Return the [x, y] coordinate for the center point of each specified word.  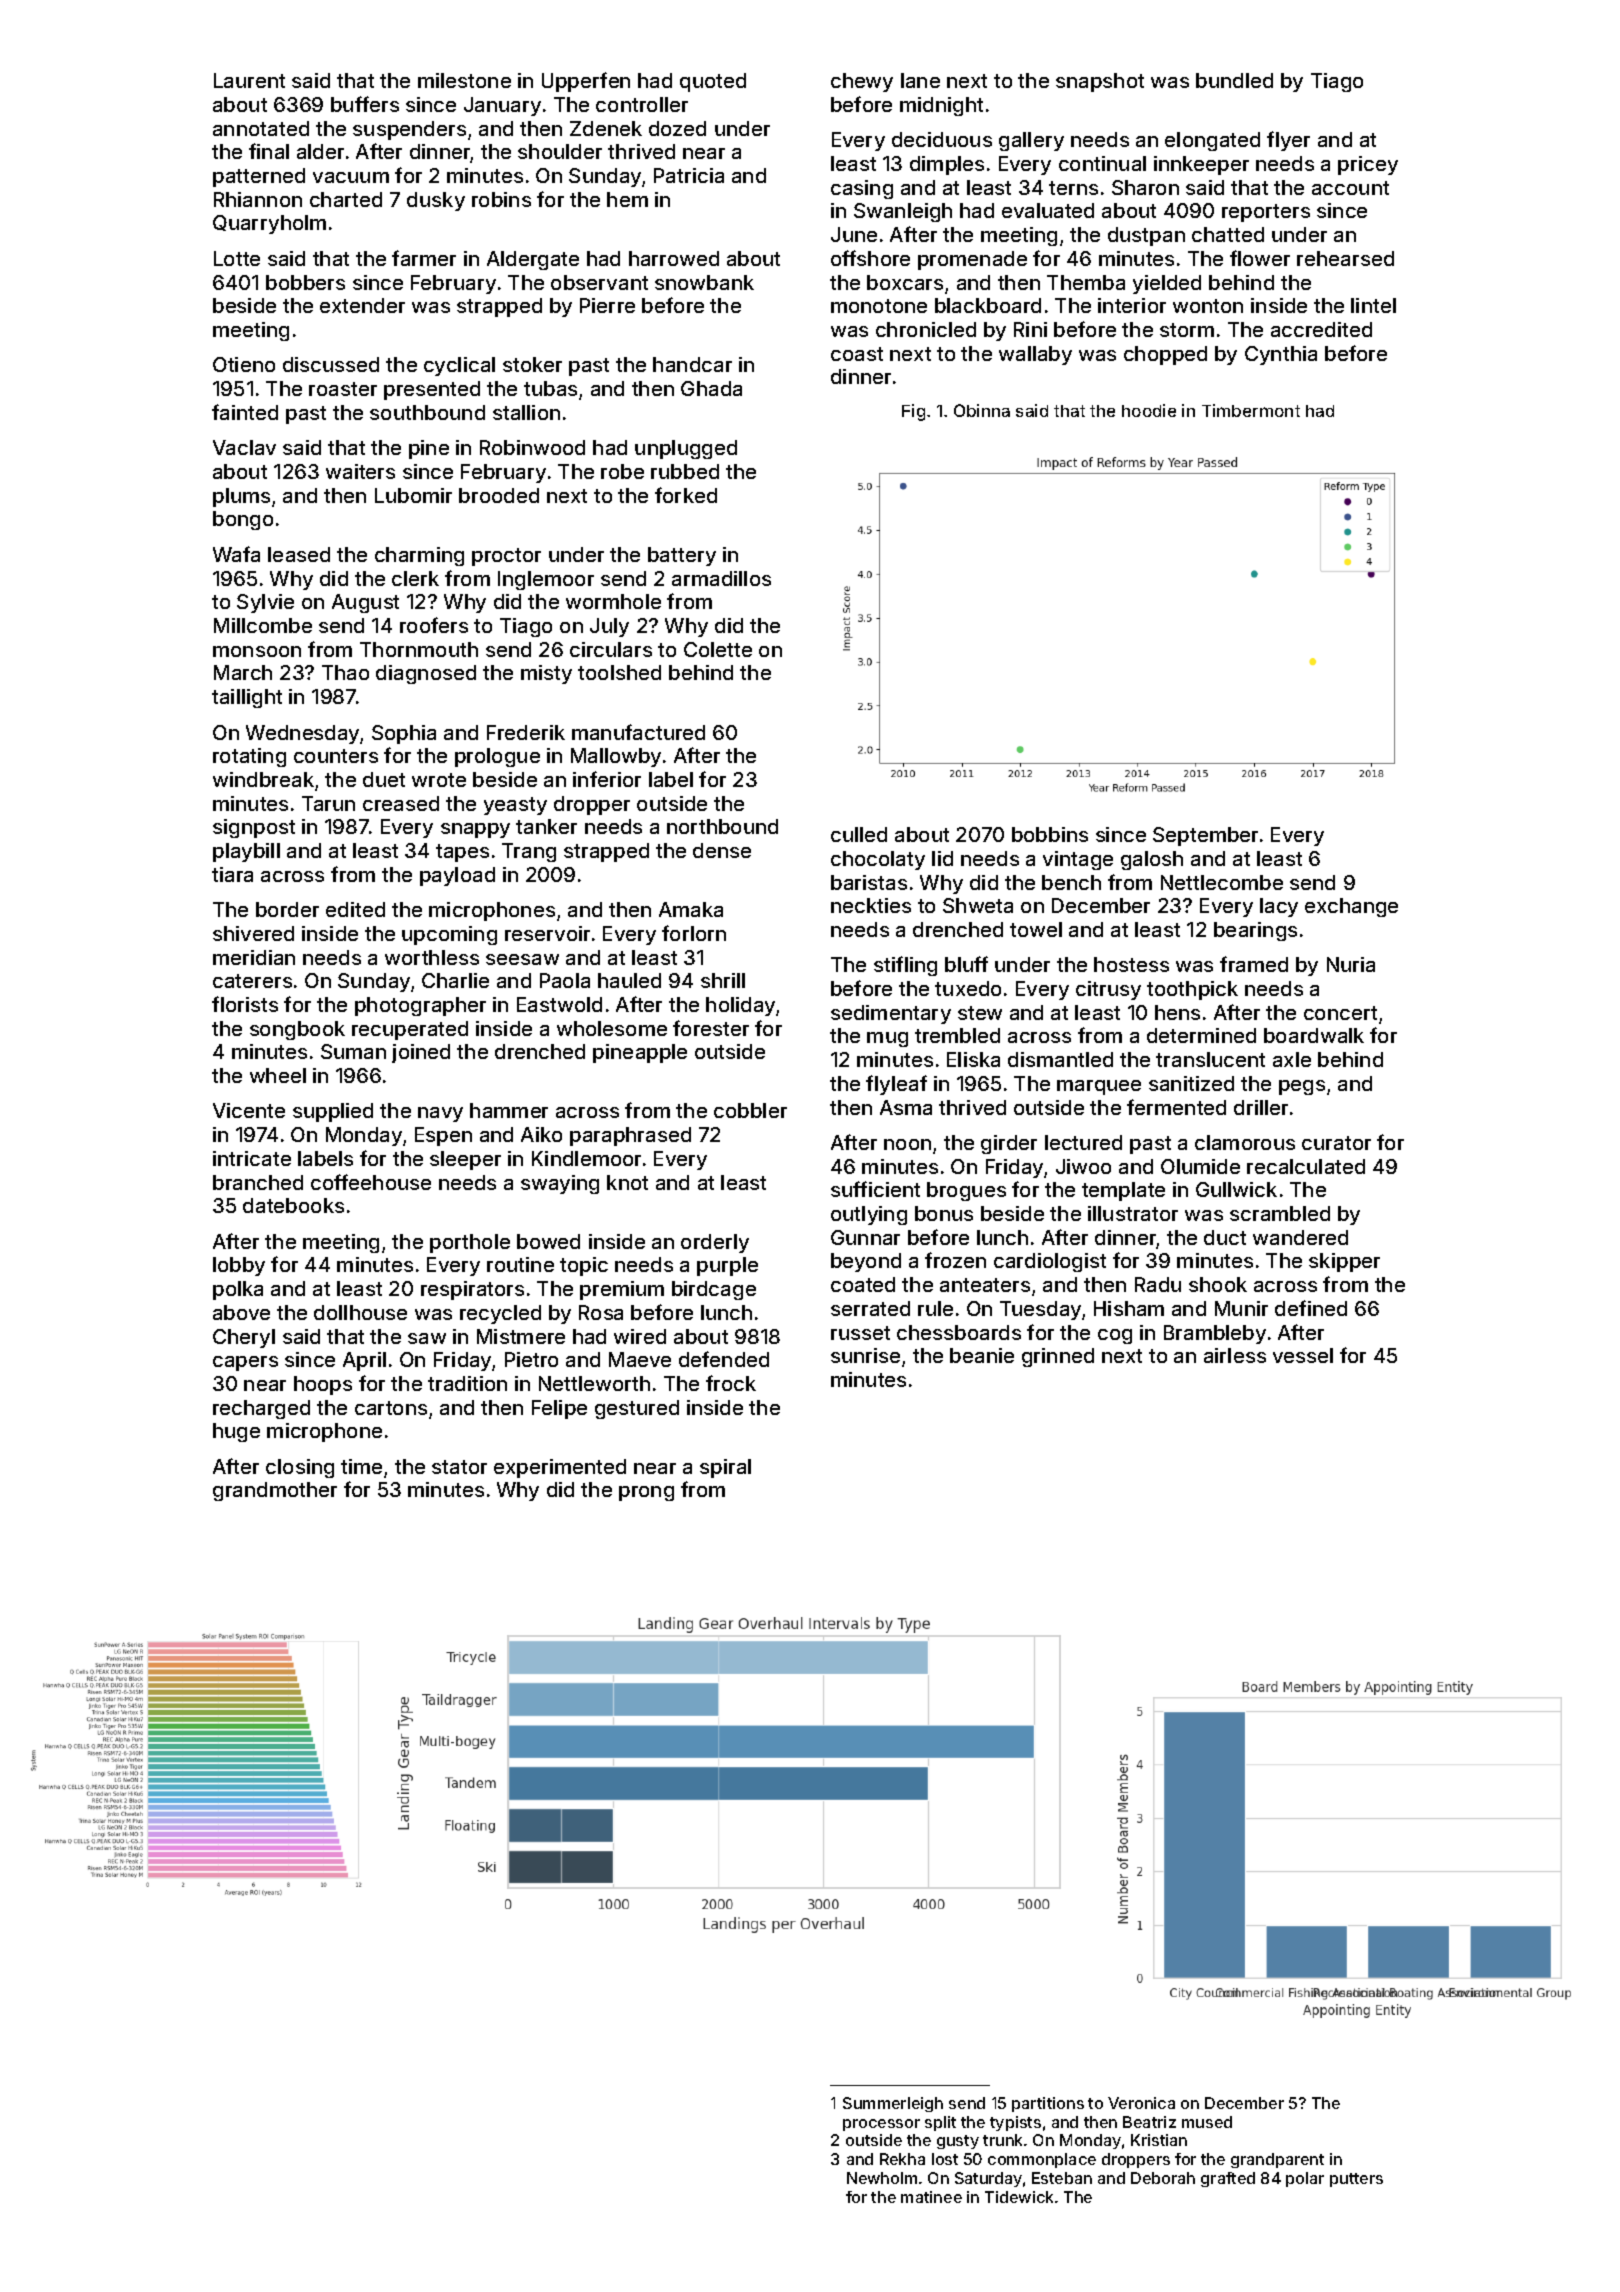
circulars [611, 649]
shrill [723, 980]
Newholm [882, 2178]
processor [881, 2125]
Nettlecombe [1222, 882]
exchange [1351, 907]
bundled [1234, 80]
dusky [436, 201]
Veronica [1141, 2103]
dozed [677, 128]
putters [1356, 2180]
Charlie [455, 980]
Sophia [404, 734]
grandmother [275, 1491]
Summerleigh [893, 2104]
